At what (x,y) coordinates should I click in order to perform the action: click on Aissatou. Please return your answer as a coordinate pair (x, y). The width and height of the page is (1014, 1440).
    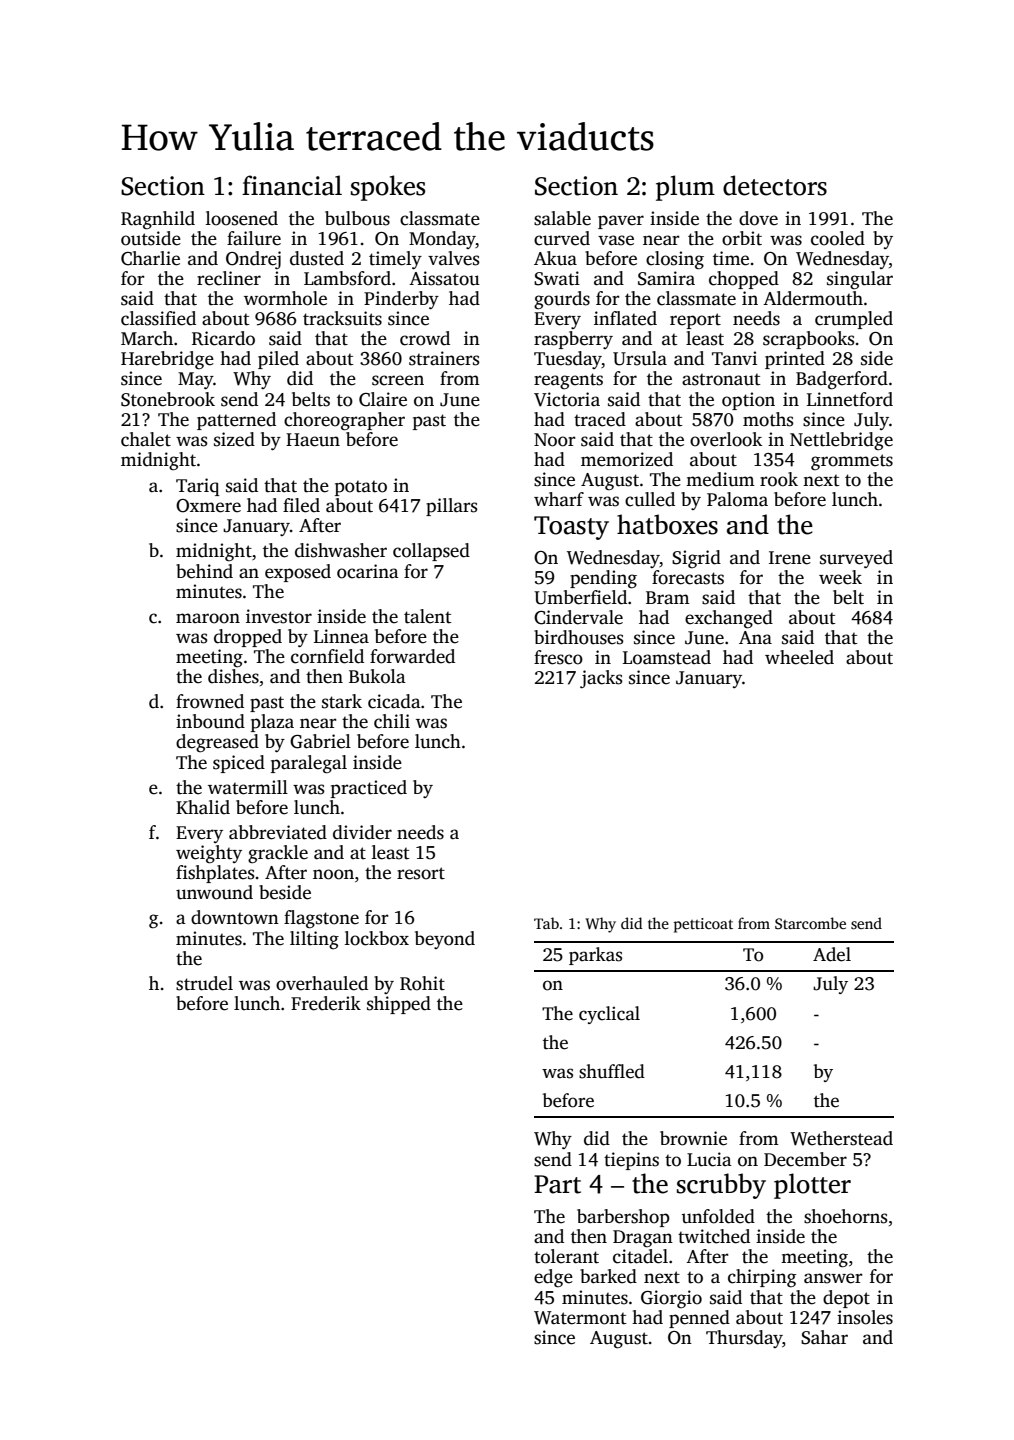
    Looking at the image, I should click on (444, 278).
